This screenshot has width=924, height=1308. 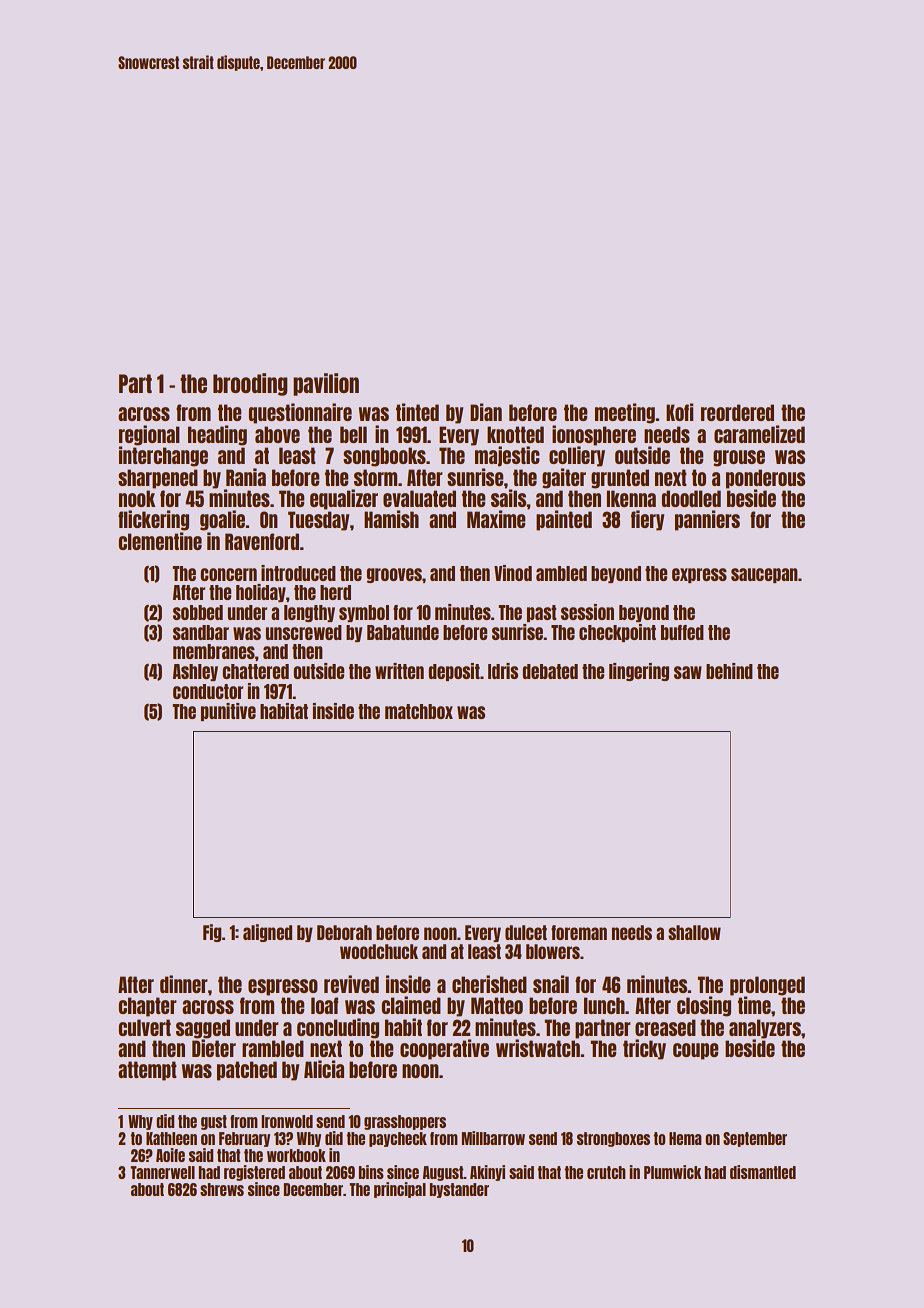 What do you see at coordinates (682, 632) in the screenshot?
I see `buffed` at bounding box center [682, 632].
